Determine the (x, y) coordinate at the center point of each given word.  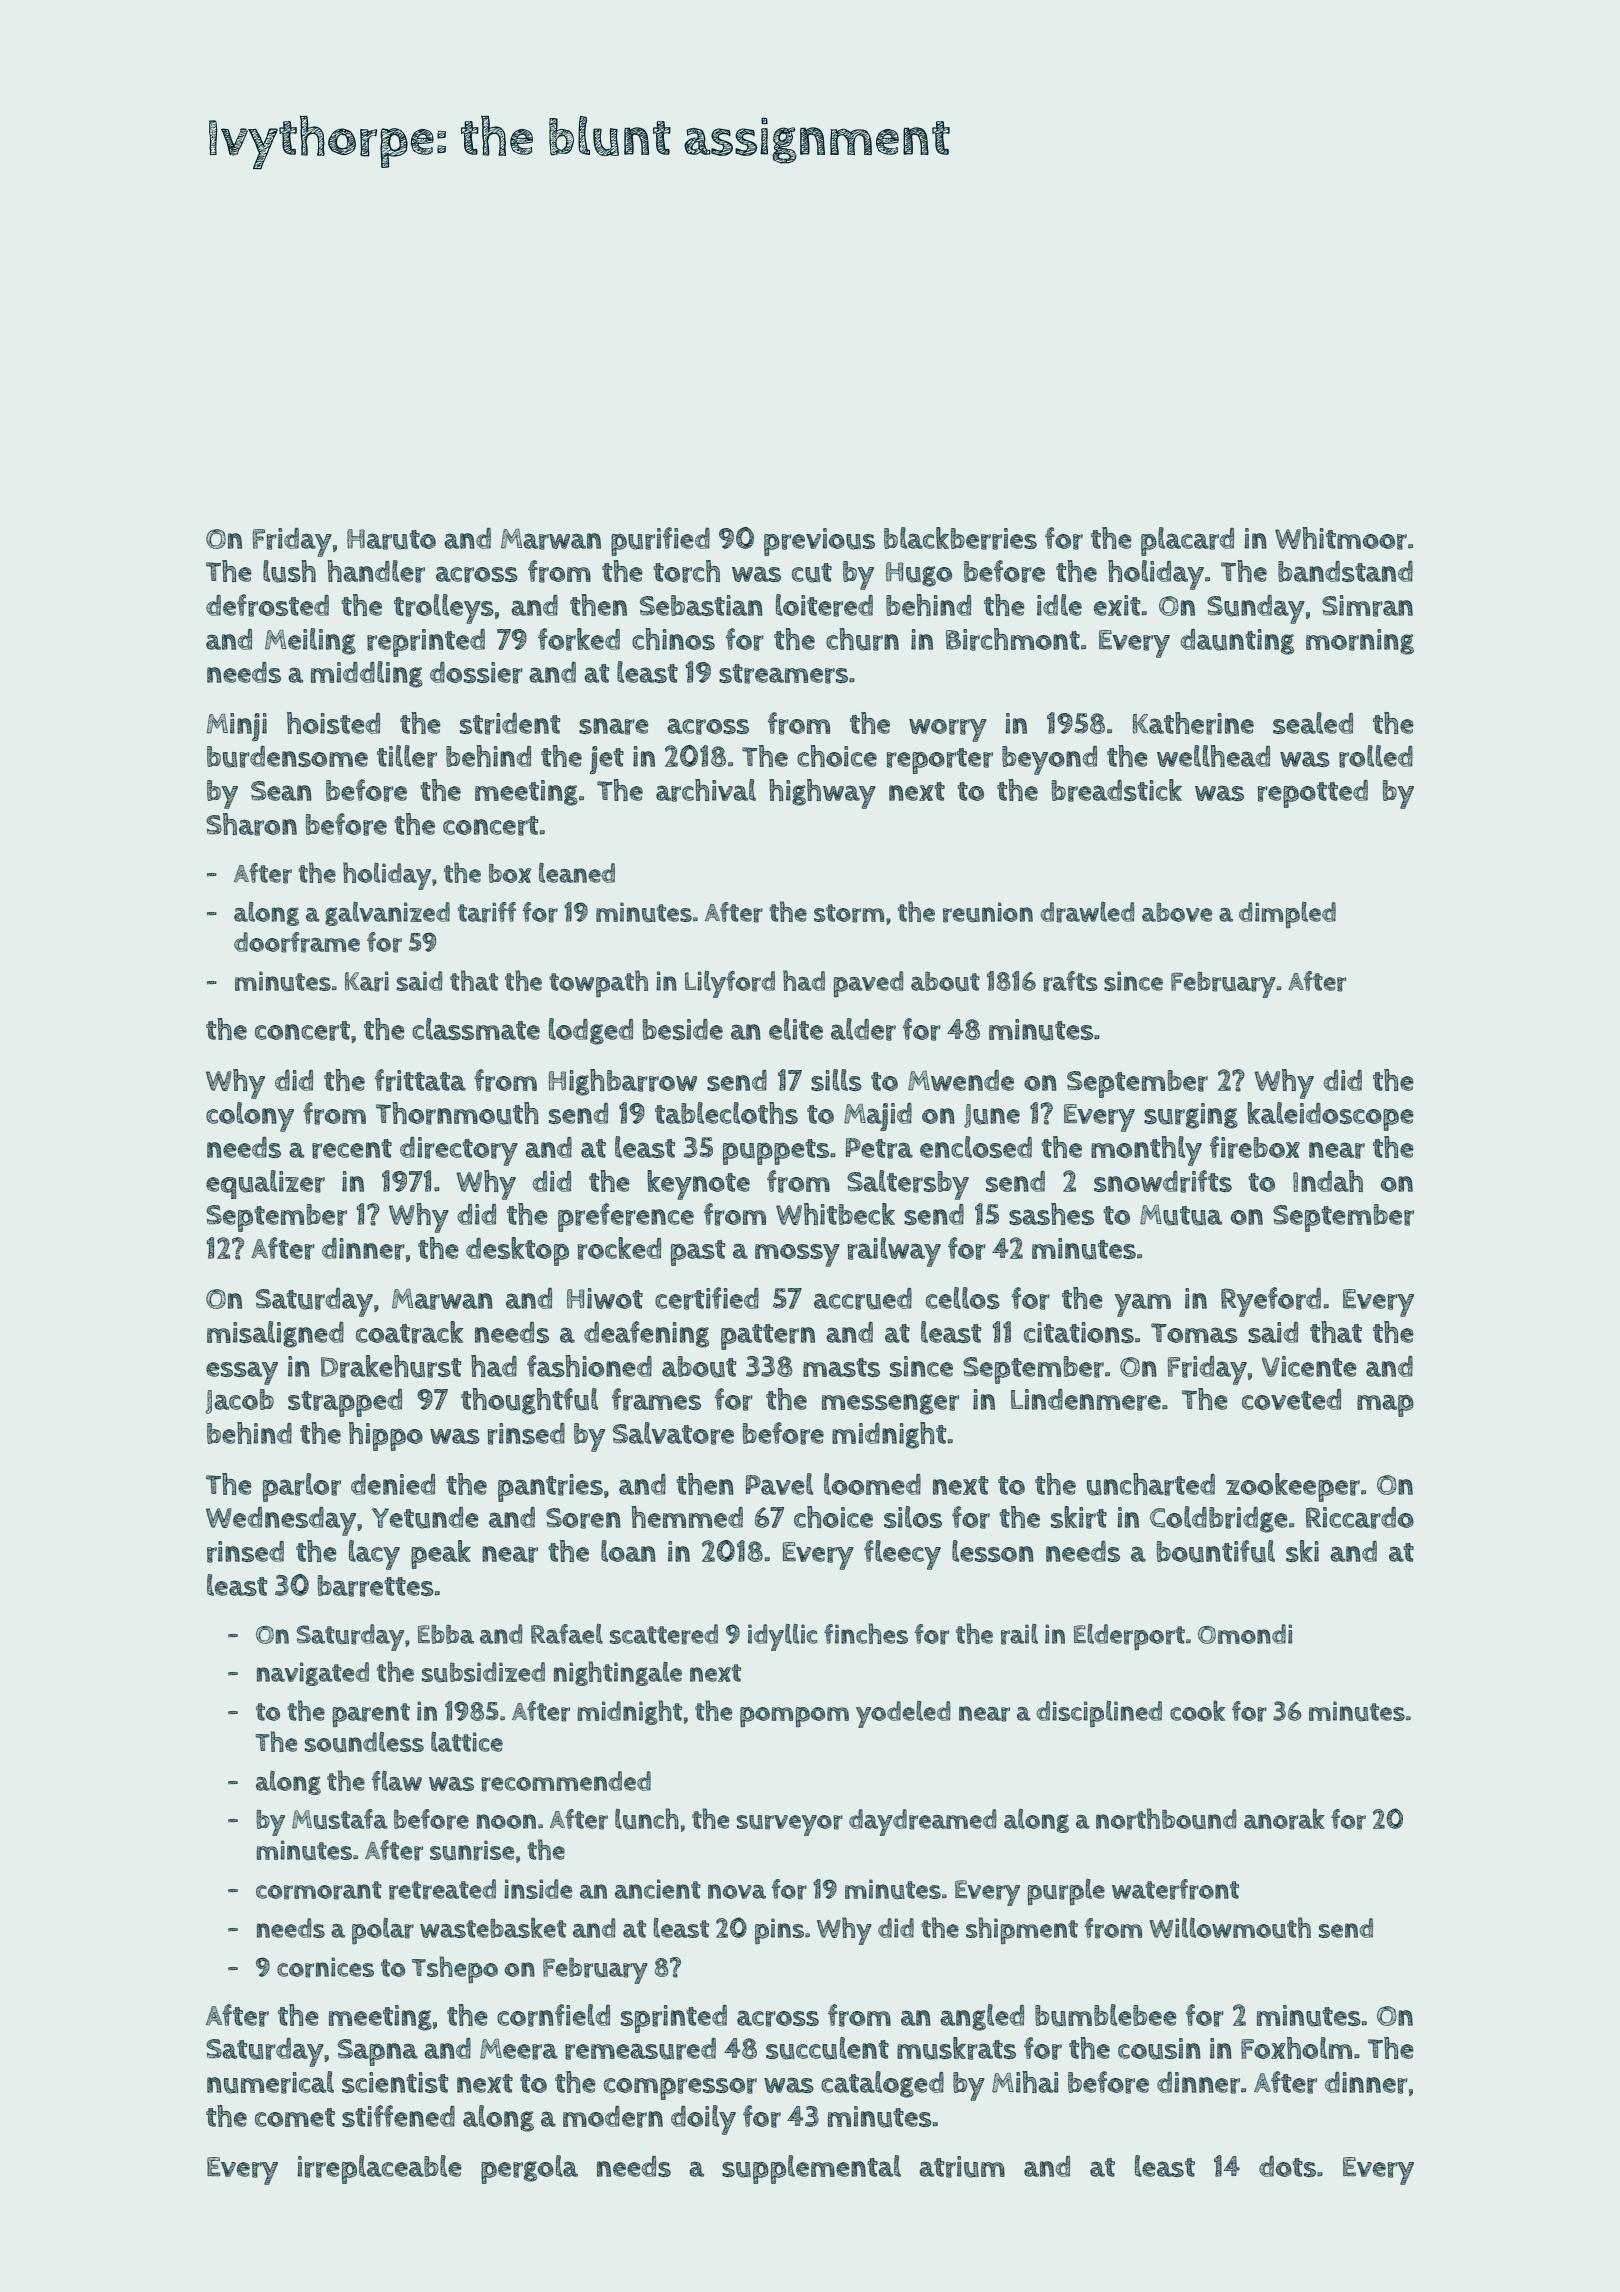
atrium (962, 2167)
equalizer (265, 1184)
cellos (963, 1298)
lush (289, 571)
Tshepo (455, 1970)
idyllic (783, 1637)
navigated (313, 1674)
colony (250, 1117)
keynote (698, 1185)
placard (1187, 541)
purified (660, 541)
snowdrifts (1163, 1181)
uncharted (1151, 1484)
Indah (1328, 1181)
